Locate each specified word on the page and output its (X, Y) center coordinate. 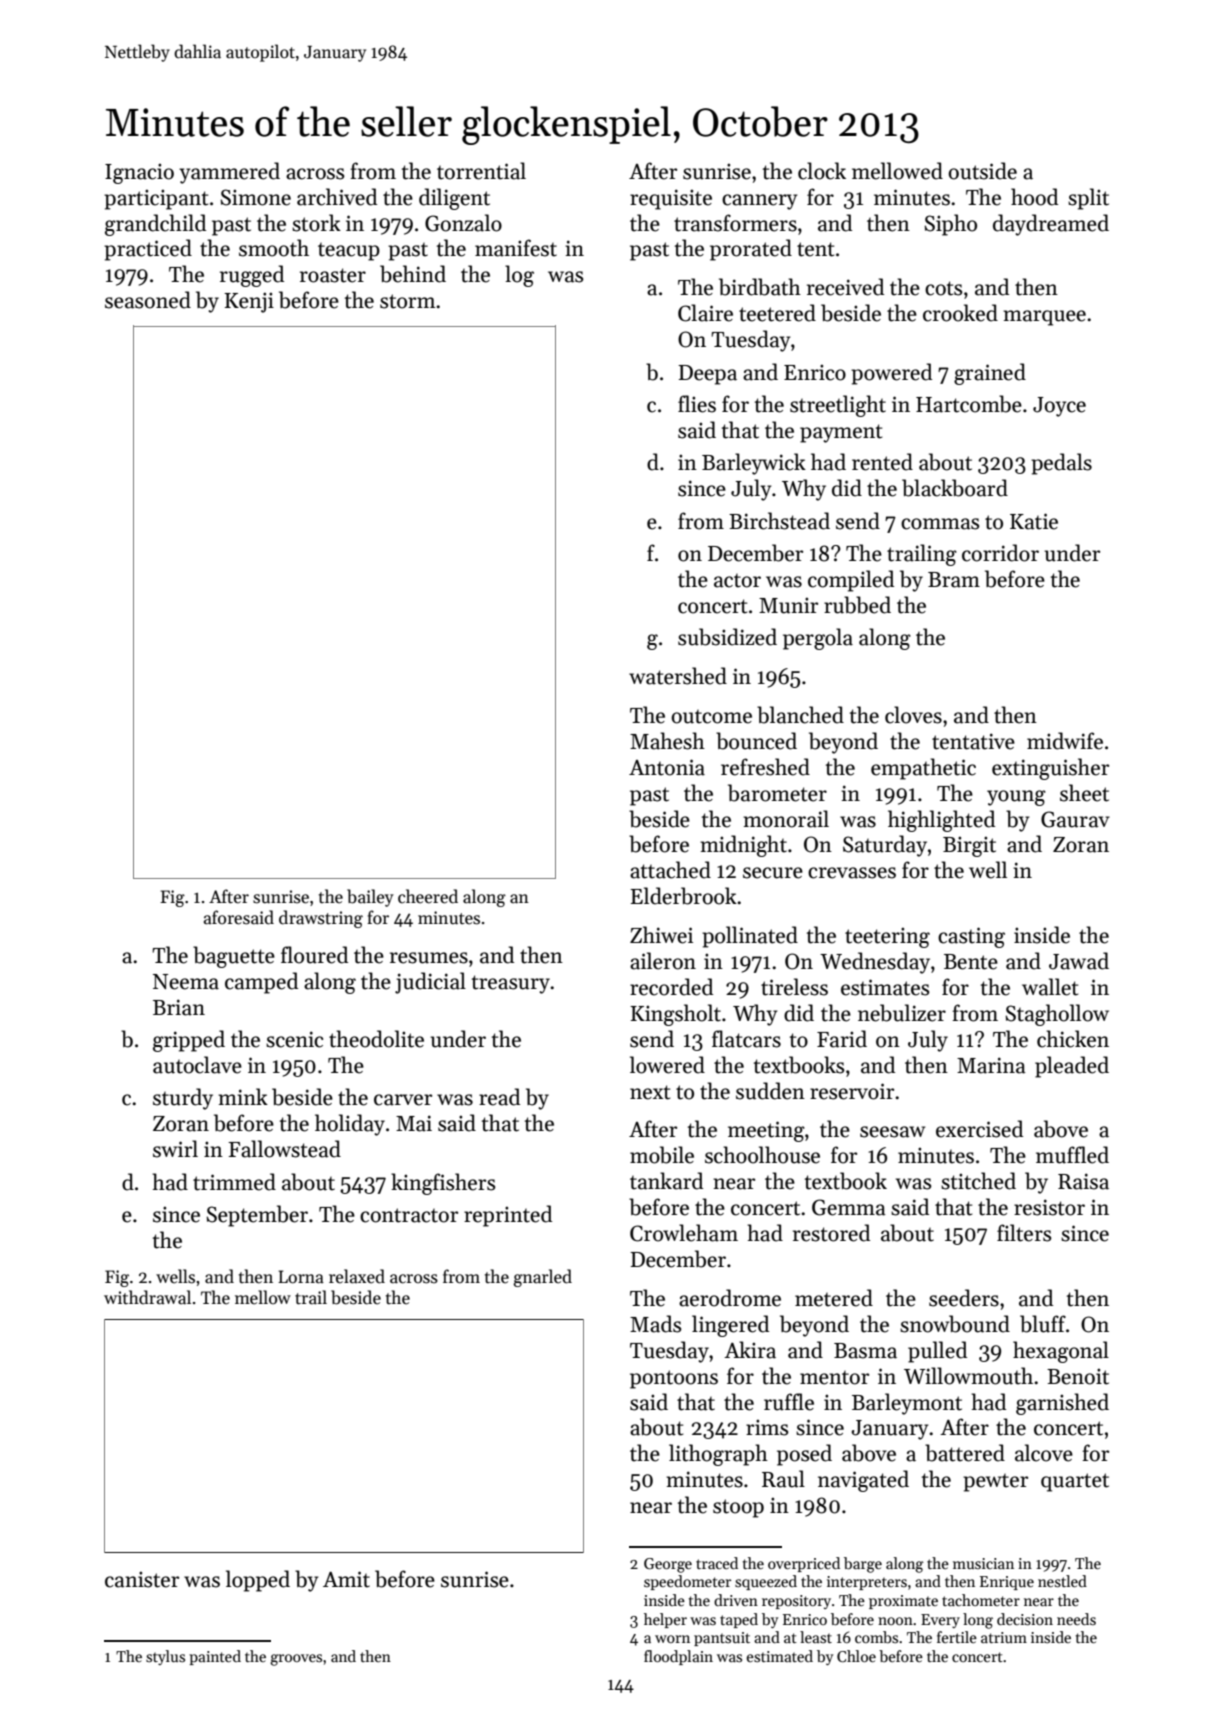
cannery (760, 202)
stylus (165, 1657)
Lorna (301, 1277)
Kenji (249, 302)
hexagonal (1061, 1352)
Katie (1034, 521)
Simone (256, 197)
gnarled (542, 1278)
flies (697, 404)
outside (982, 171)
